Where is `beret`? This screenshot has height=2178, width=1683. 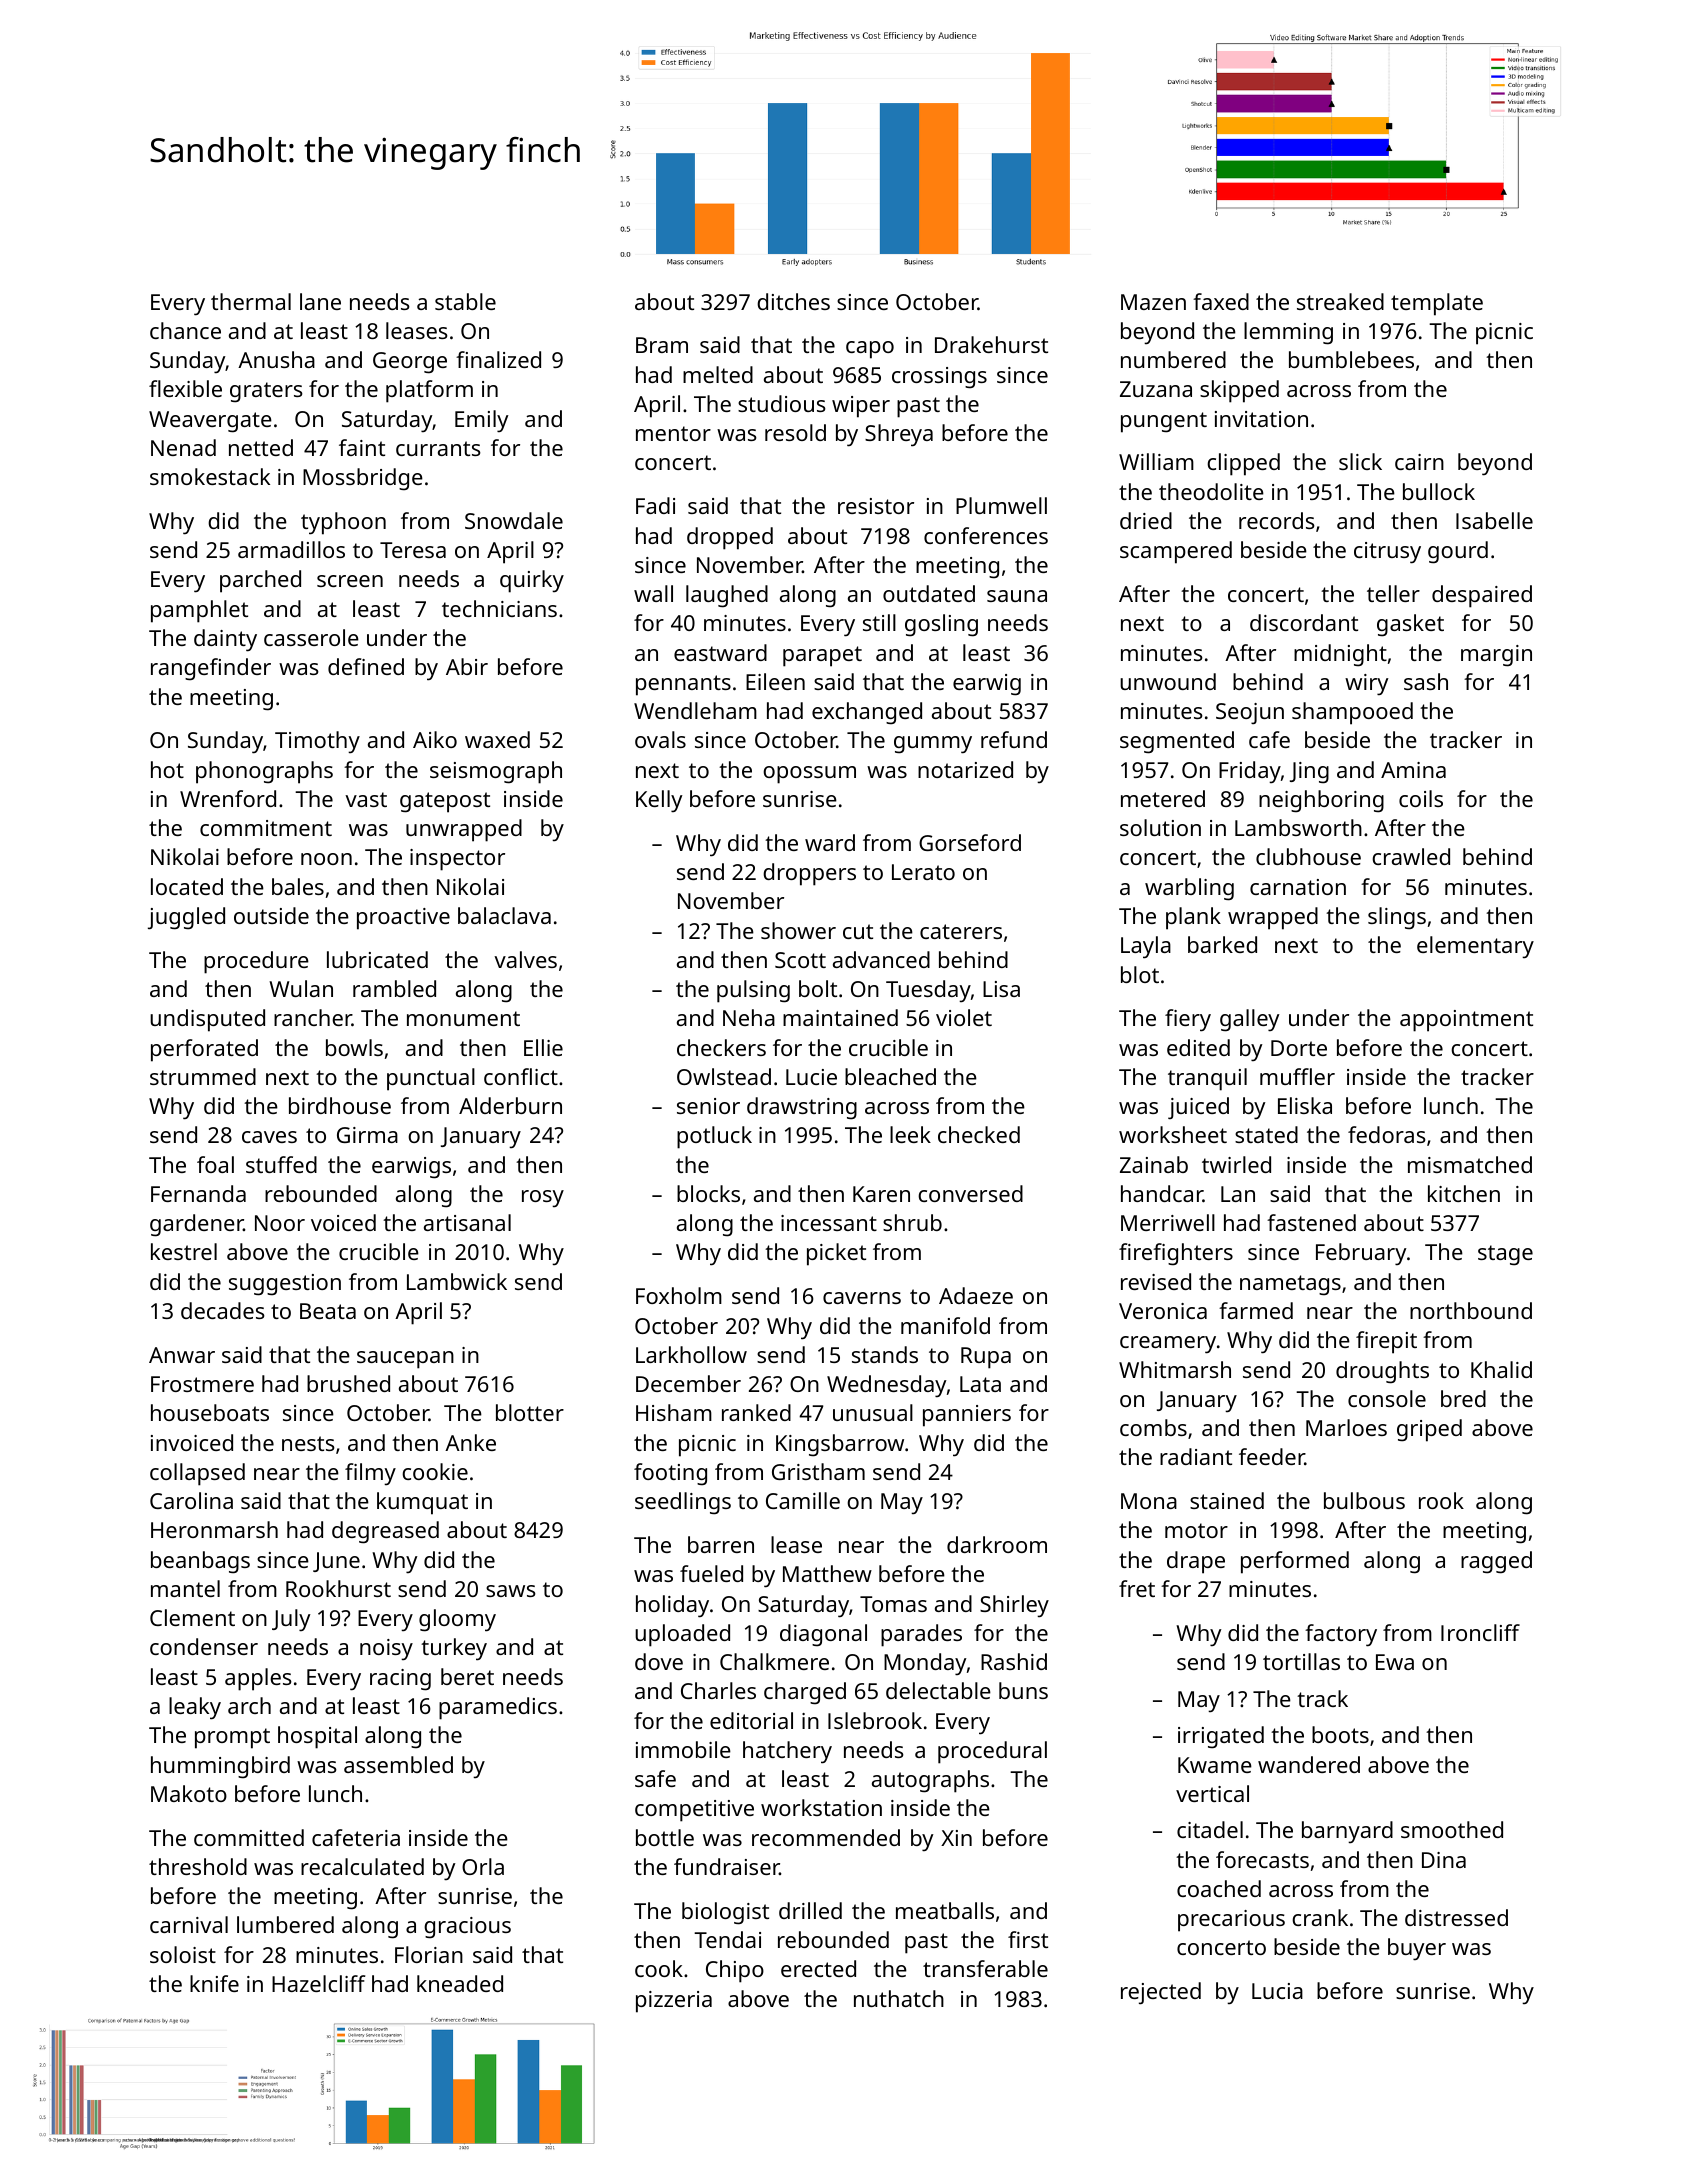 beret is located at coordinates (467, 1676).
